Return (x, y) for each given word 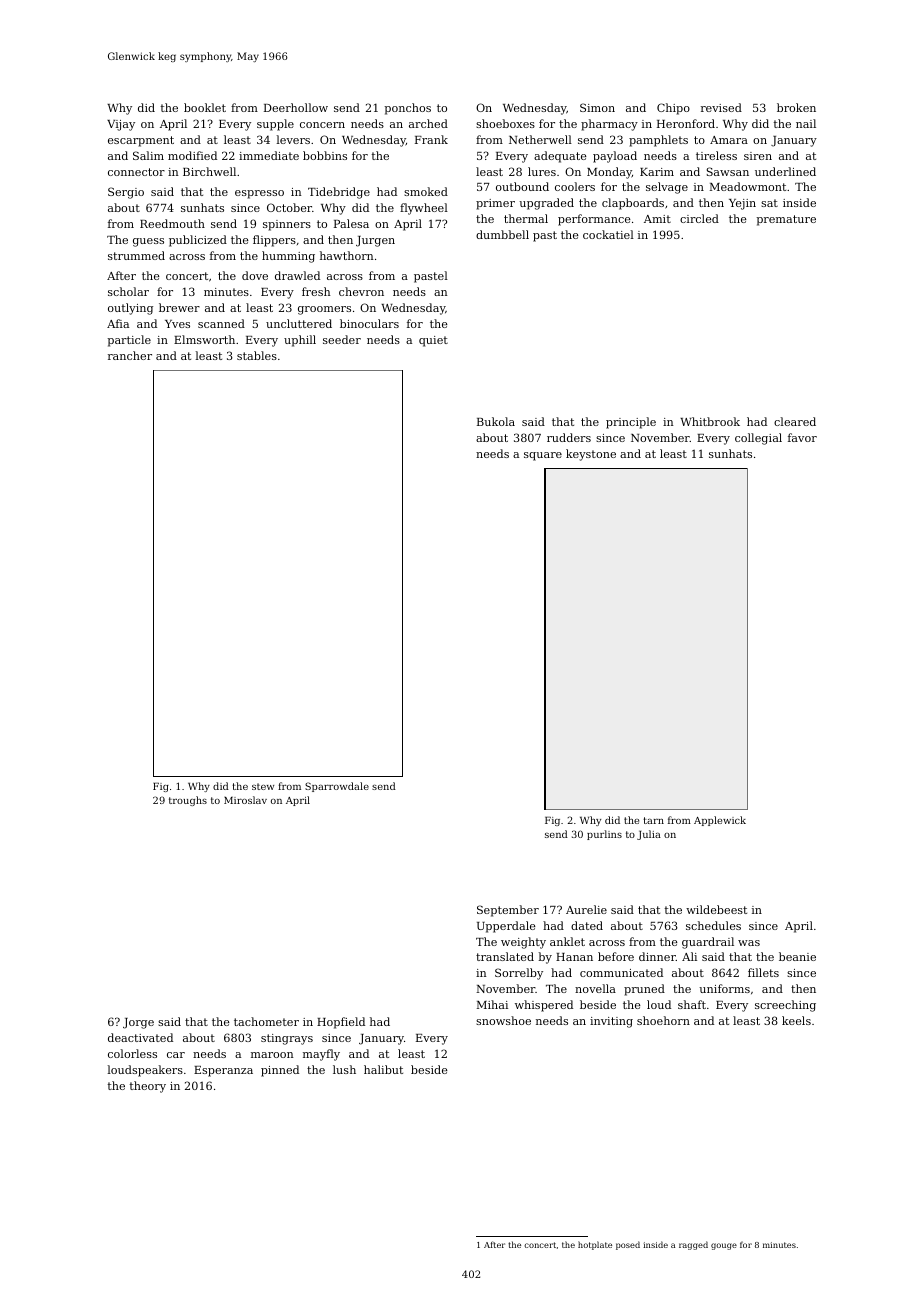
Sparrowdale (337, 787)
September (508, 911)
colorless (132, 1053)
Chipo (673, 109)
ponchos (407, 109)
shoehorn (663, 1020)
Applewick (720, 821)
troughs (188, 801)
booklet (205, 107)
